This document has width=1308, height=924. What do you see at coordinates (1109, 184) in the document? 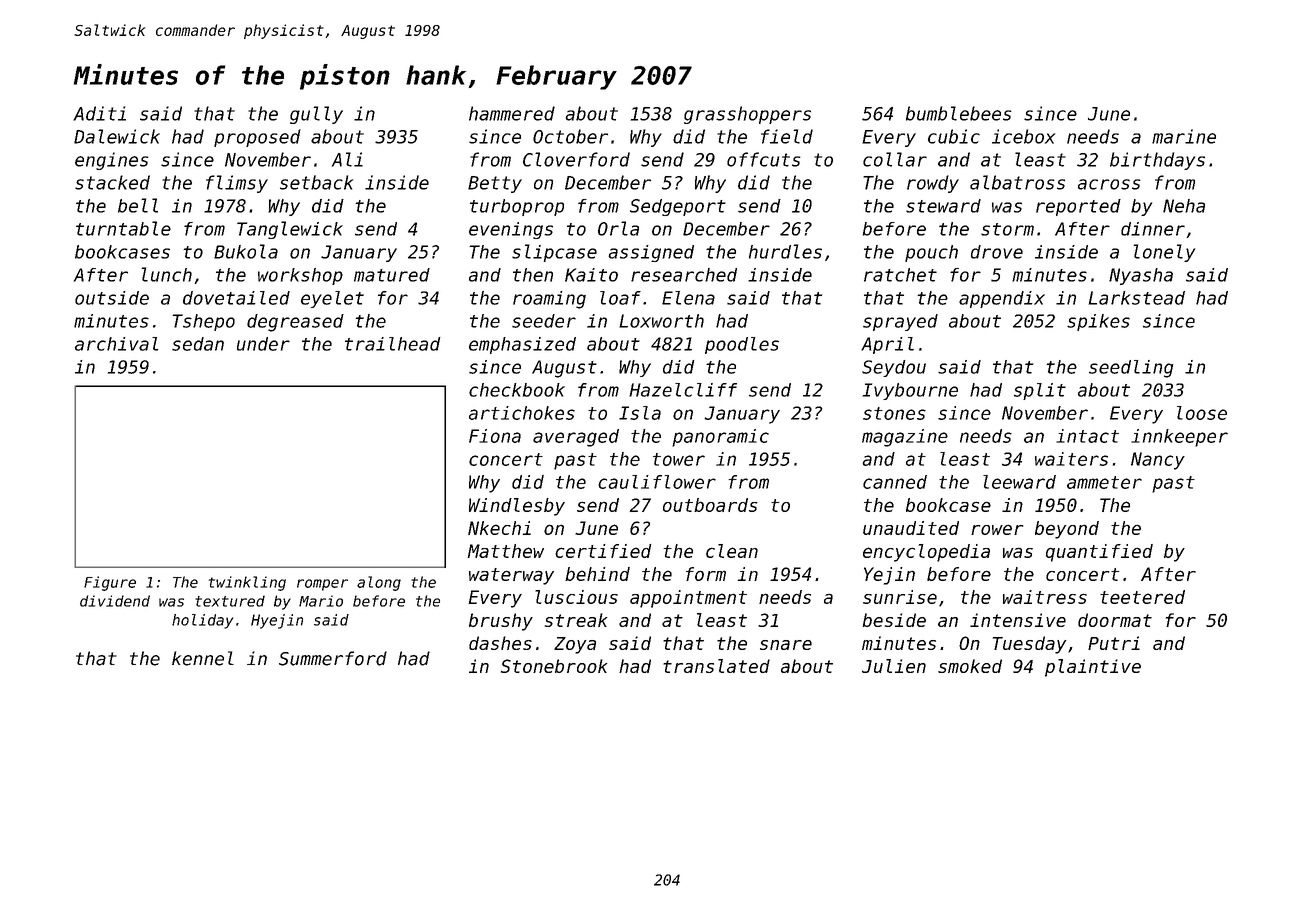
I see `across` at bounding box center [1109, 184].
